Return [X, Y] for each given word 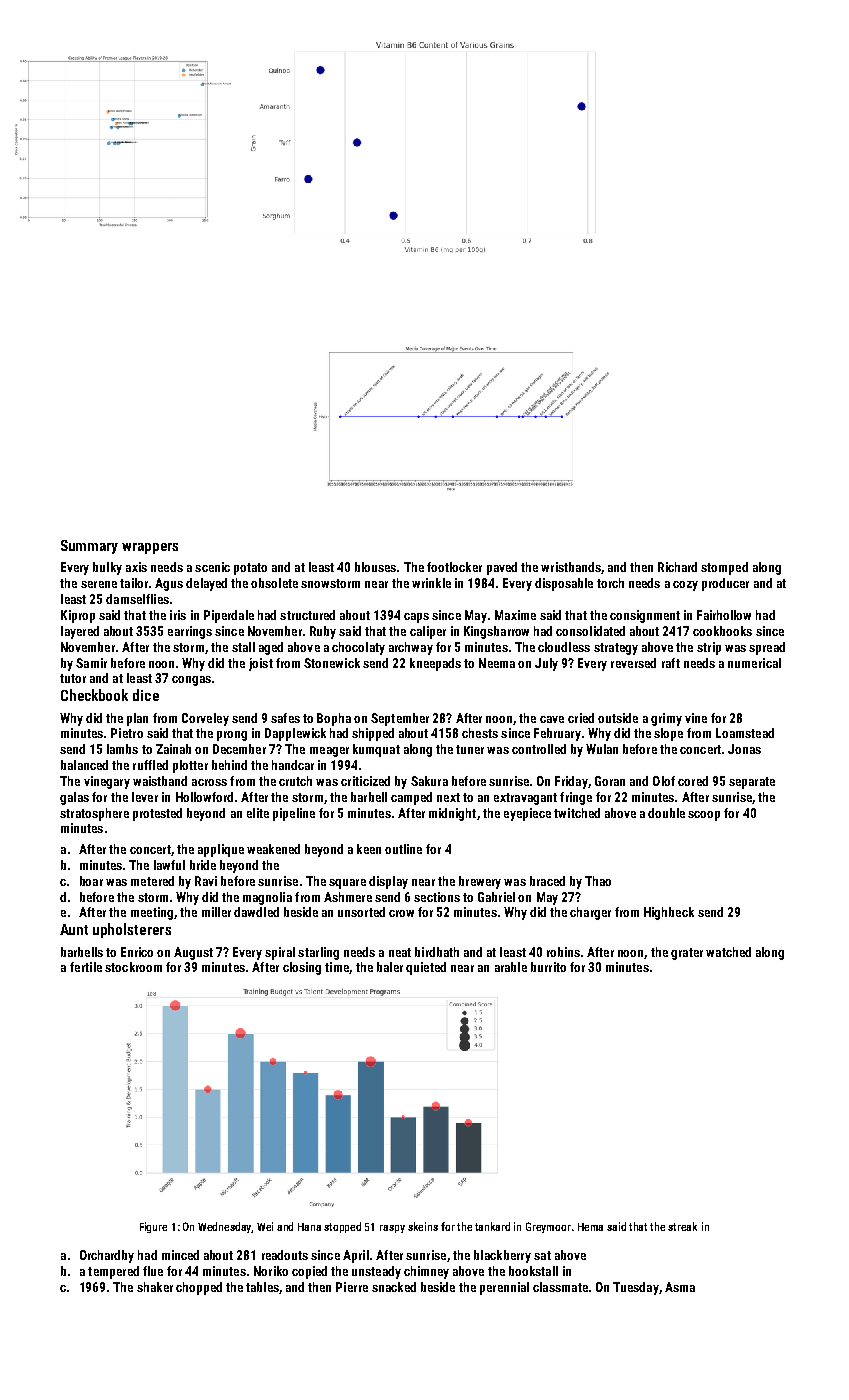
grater [687, 954]
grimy [666, 719]
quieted [426, 968]
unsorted [361, 912]
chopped [199, 1288]
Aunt [74, 929]
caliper [428, 632]
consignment [645, 616]
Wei [265, 1226]
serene [99, 584]
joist [261, 664]
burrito [548, 967]
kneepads [435, 664]
